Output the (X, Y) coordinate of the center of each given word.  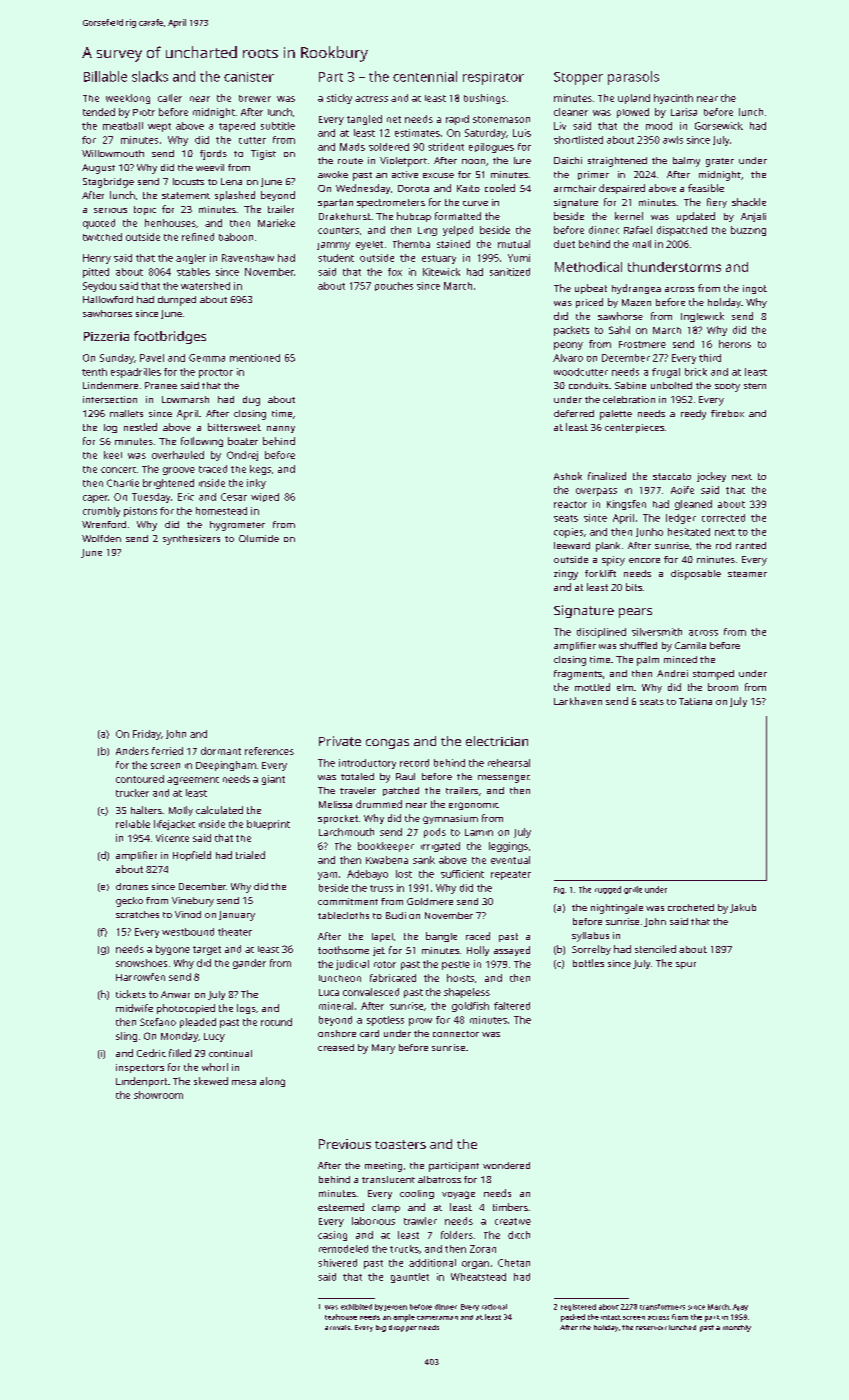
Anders (132, 751)
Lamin (479, 832)
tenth (94, 372)
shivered (337, 1263)
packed (573, 1318)
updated (696, 217)
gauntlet (410, 1278)
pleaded (198, 1023)
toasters (400, 1144)
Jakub (743, 908)
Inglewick (702, 317)
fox (395, 272)
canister (249, 77)
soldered (389, 147)
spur (686, 965)
